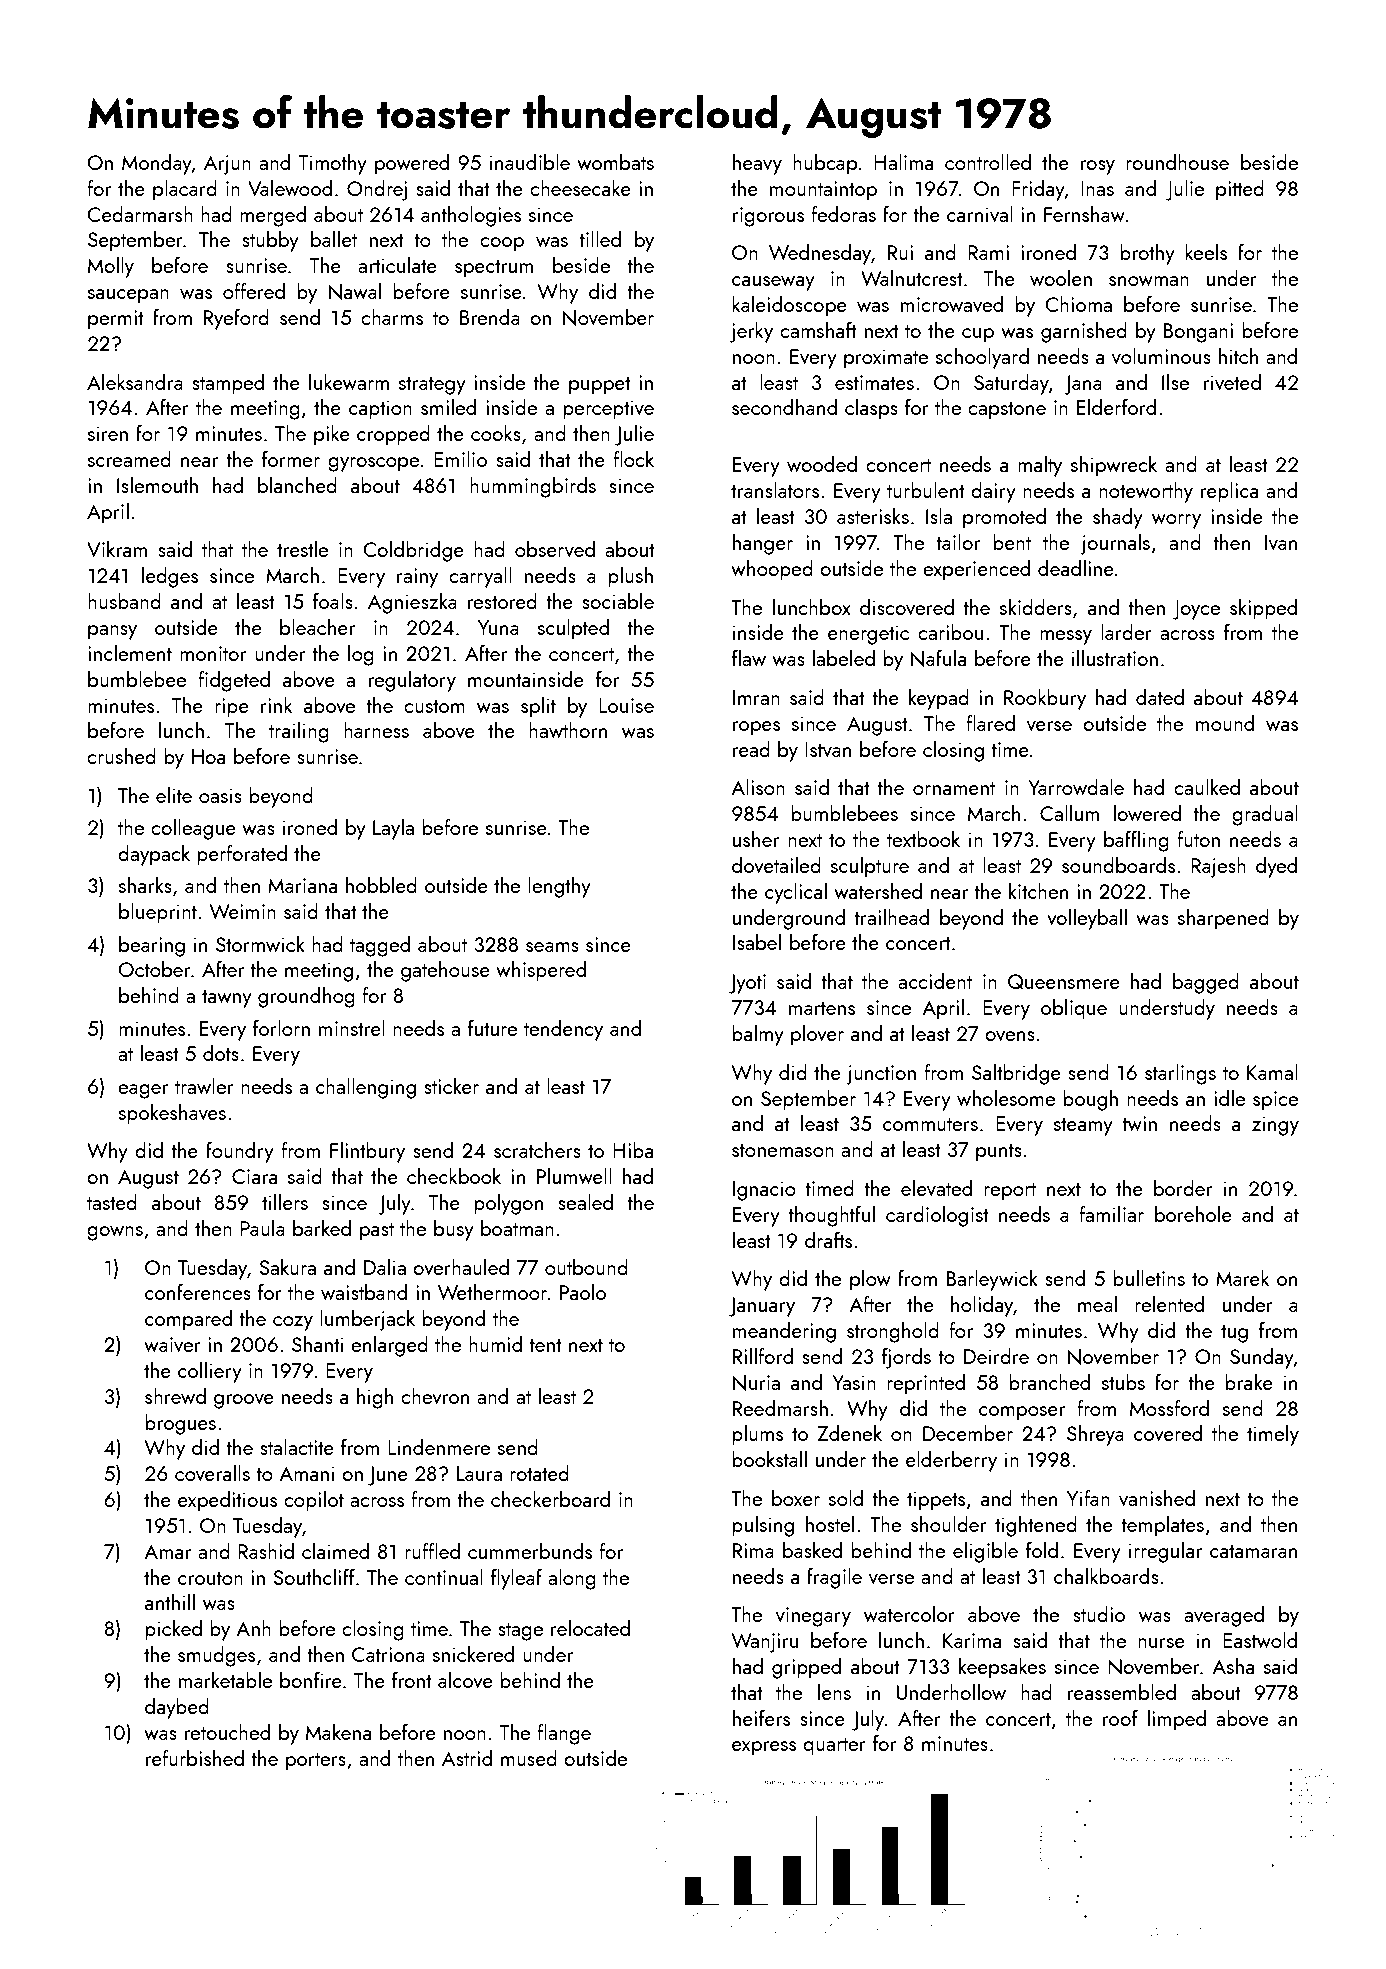 The image size is (1386, 1969). Describe the element at coordinates (1177, 1720) in the screenshot. I see `limped` at that location.
